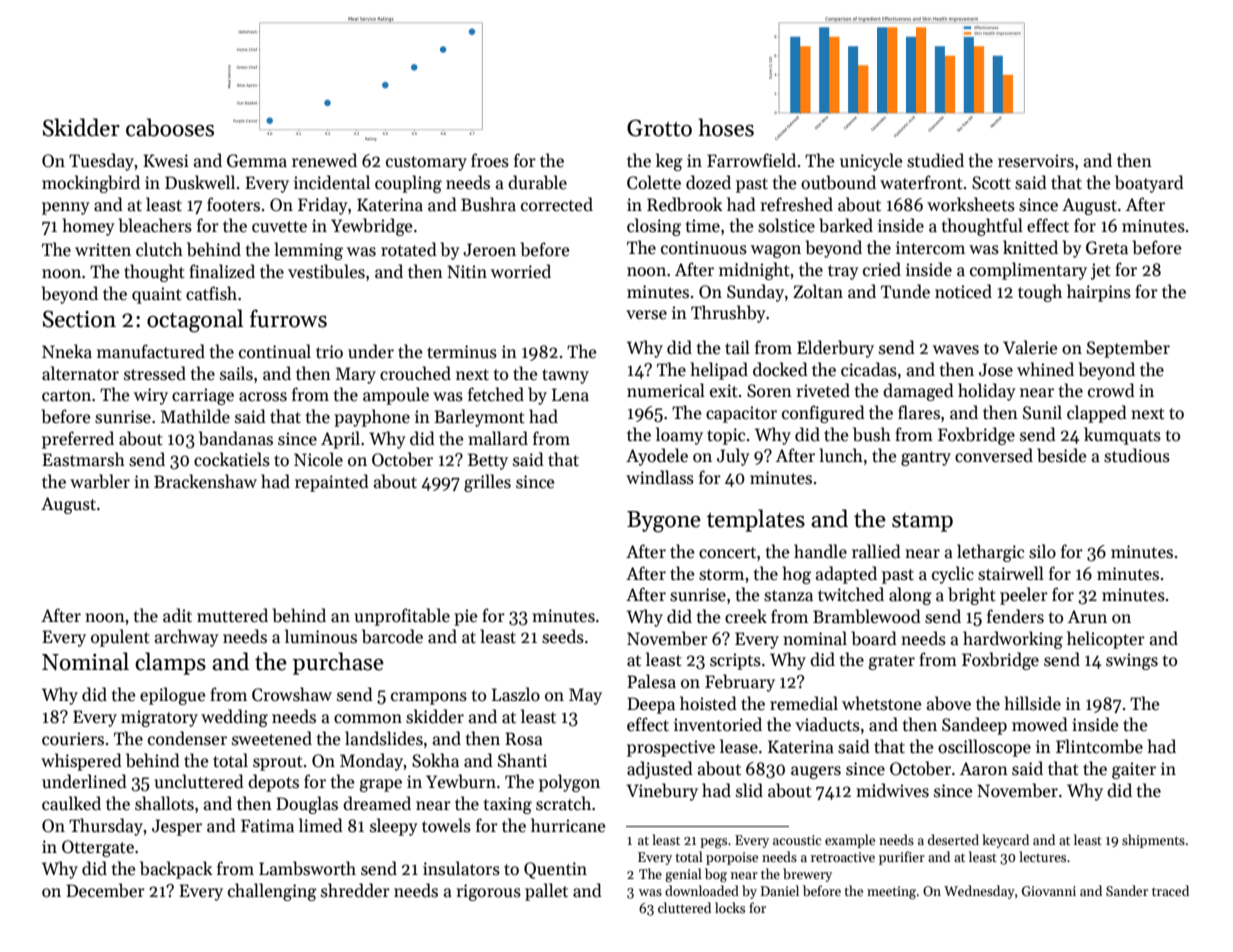 The height and width of the screenshot is (952, 1233). What do you see at coordinates (726, 127) in the screenshot?
I see `hoses` at bounding box center [726, 127].
